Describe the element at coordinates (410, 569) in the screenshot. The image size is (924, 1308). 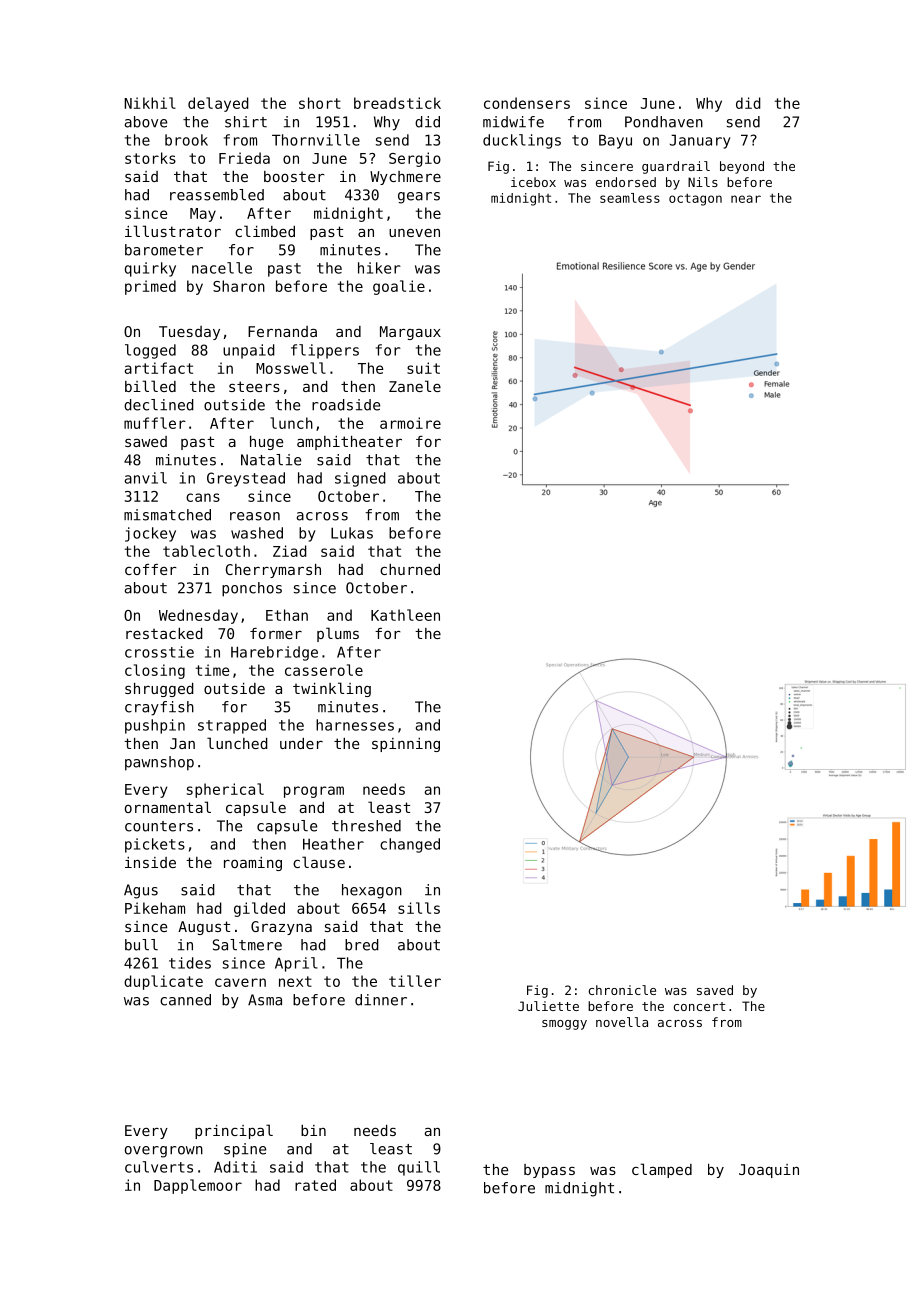
I see `churned` at that location.
